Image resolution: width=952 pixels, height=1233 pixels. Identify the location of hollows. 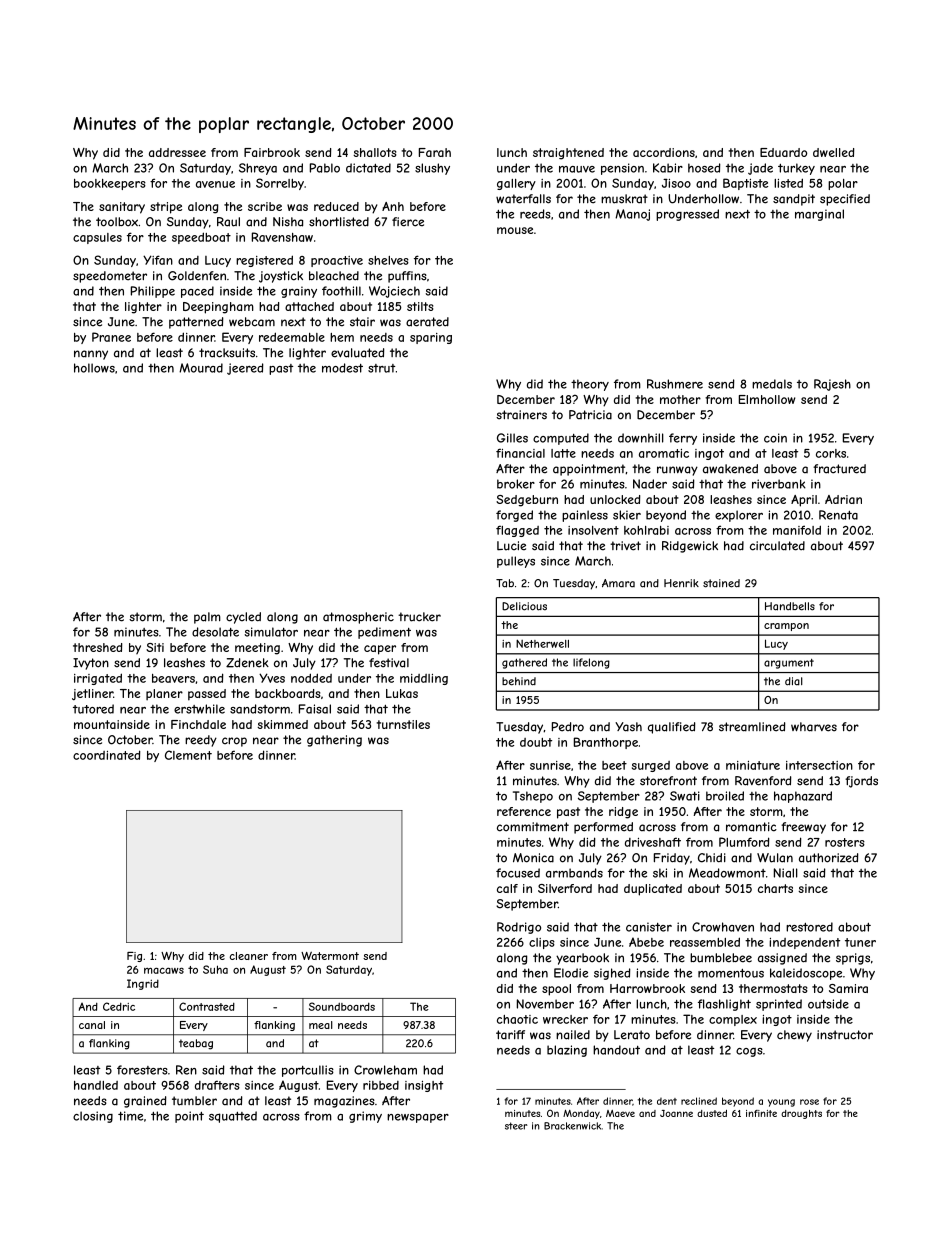
(94, 368).
